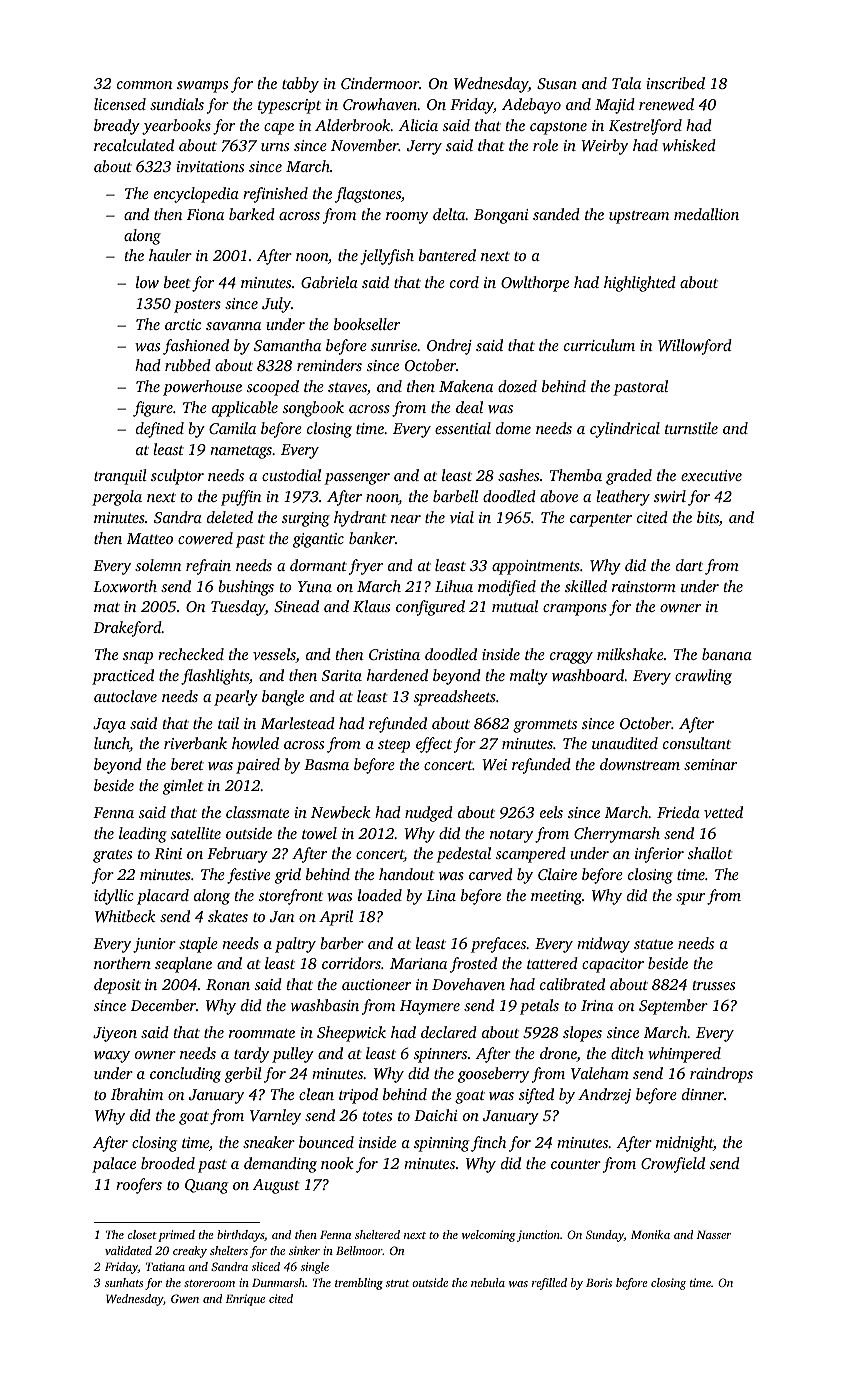 The width and height of the screenshot is (849, 1400). Describe the element at coordinates (501, 216) in the screenshot. I see `Bongani` at that location.
